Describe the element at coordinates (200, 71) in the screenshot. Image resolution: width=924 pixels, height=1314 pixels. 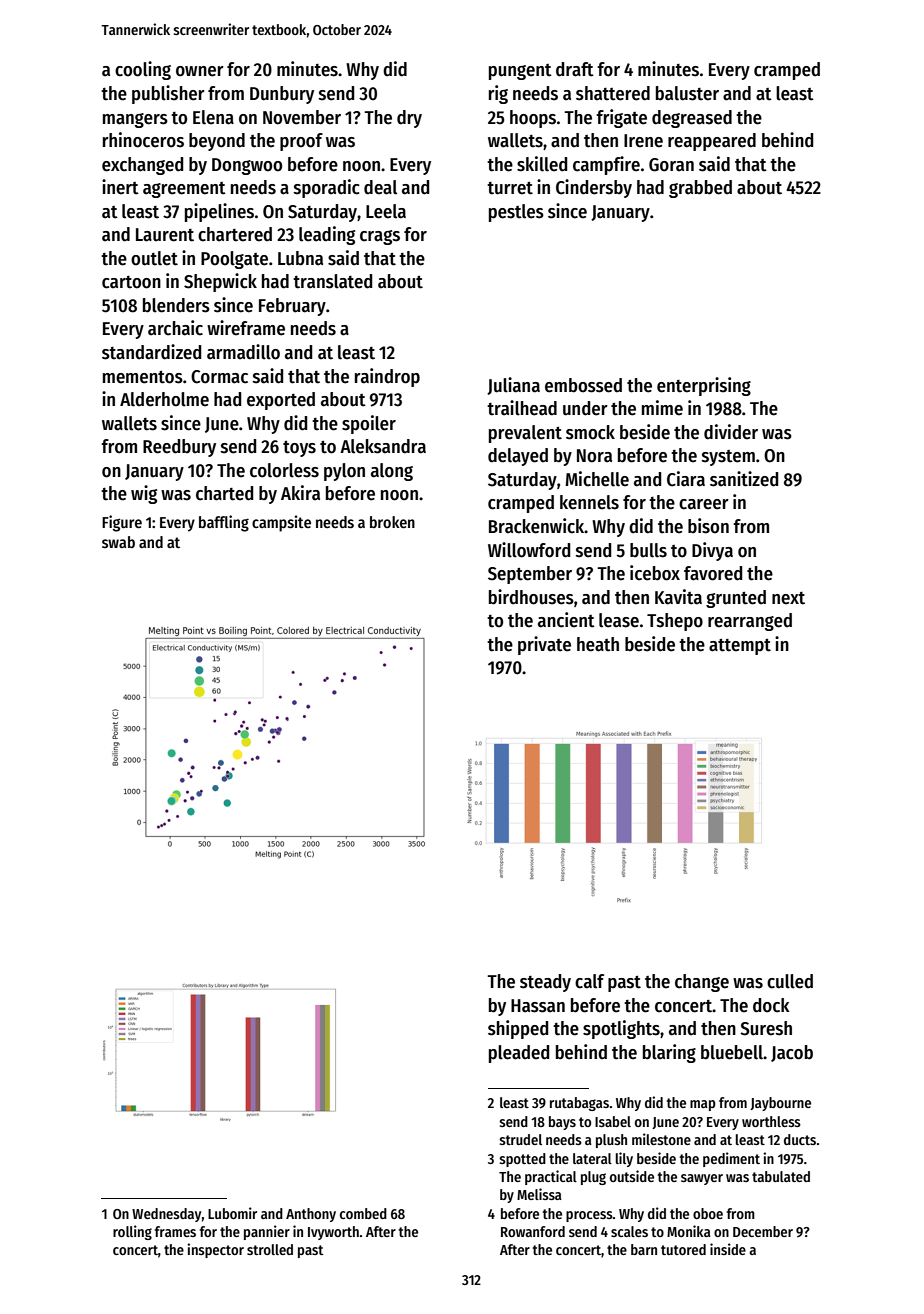
I see `owner` at that location.
